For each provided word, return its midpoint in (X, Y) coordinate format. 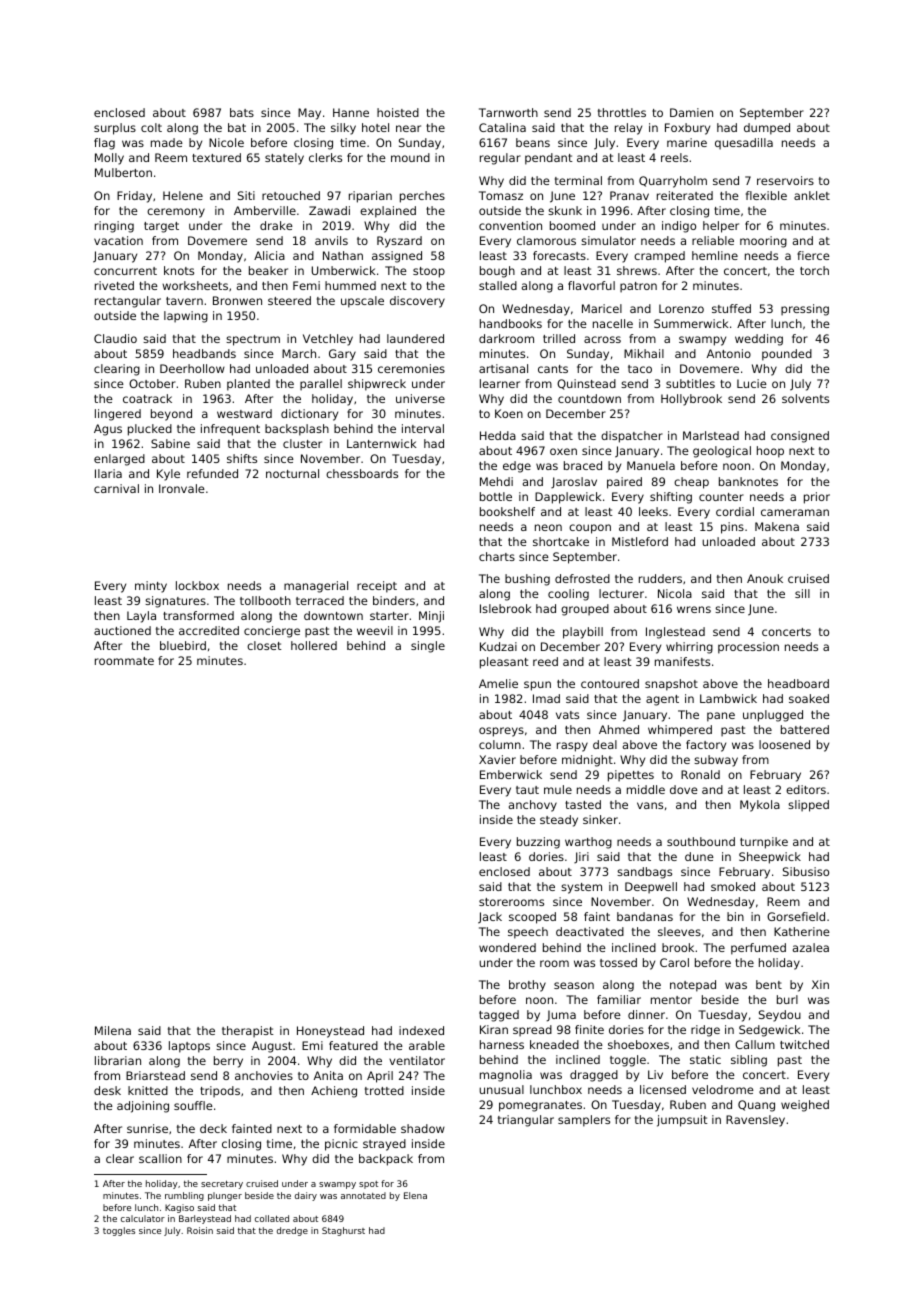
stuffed (731, 308)
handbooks (511, 323)
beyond (171, 415)
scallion (160, 1158)
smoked (733, 886)
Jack (490, 918)
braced (583, 465)
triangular (526, 1121)
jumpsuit (682, 1121)
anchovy (533, 806)
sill (802, 593)
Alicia (269, 255)
